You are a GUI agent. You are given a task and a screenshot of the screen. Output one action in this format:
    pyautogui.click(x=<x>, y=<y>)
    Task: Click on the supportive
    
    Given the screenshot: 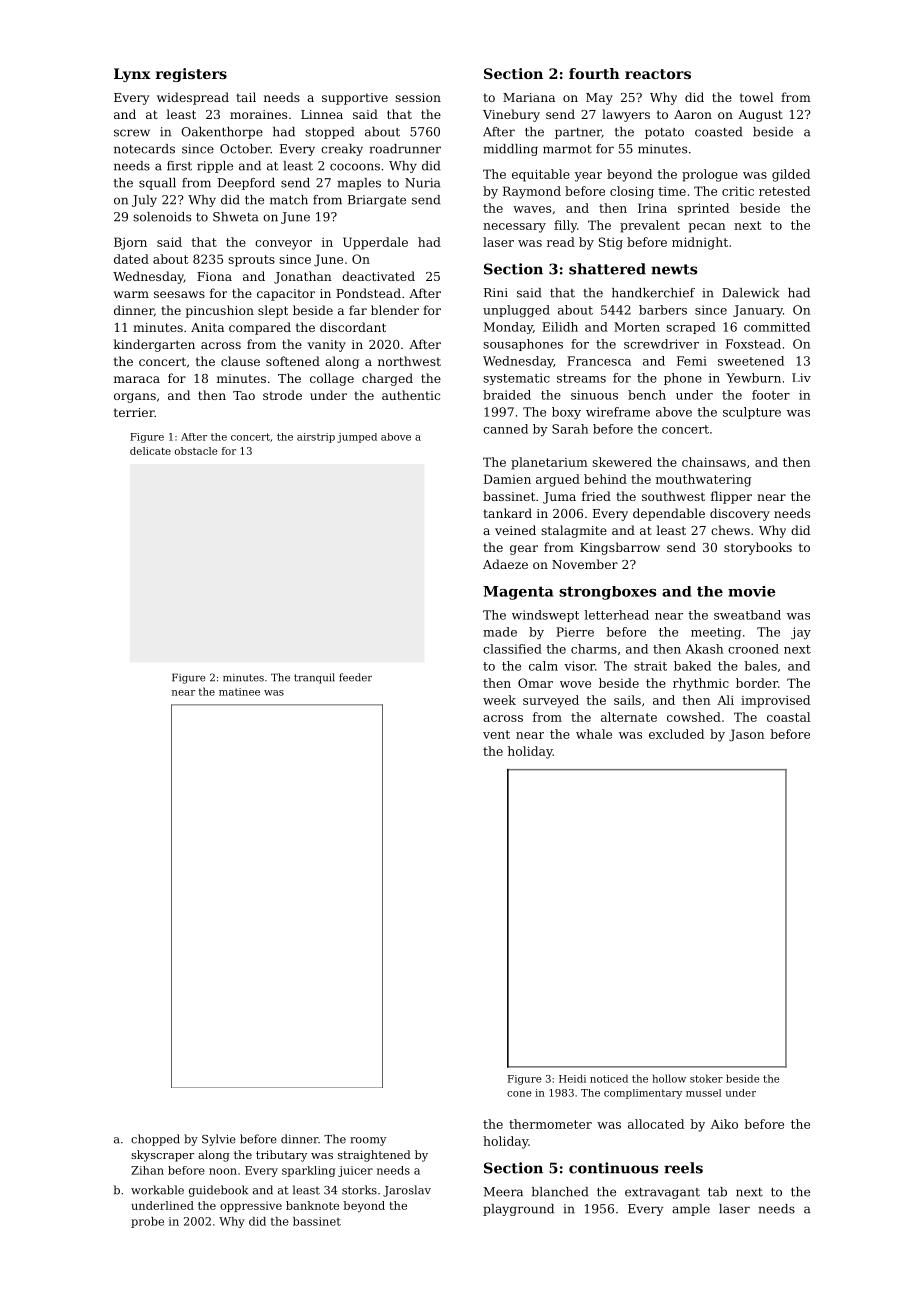 What is the action you would take?
    pyautogui.click(x=355, y=99)
